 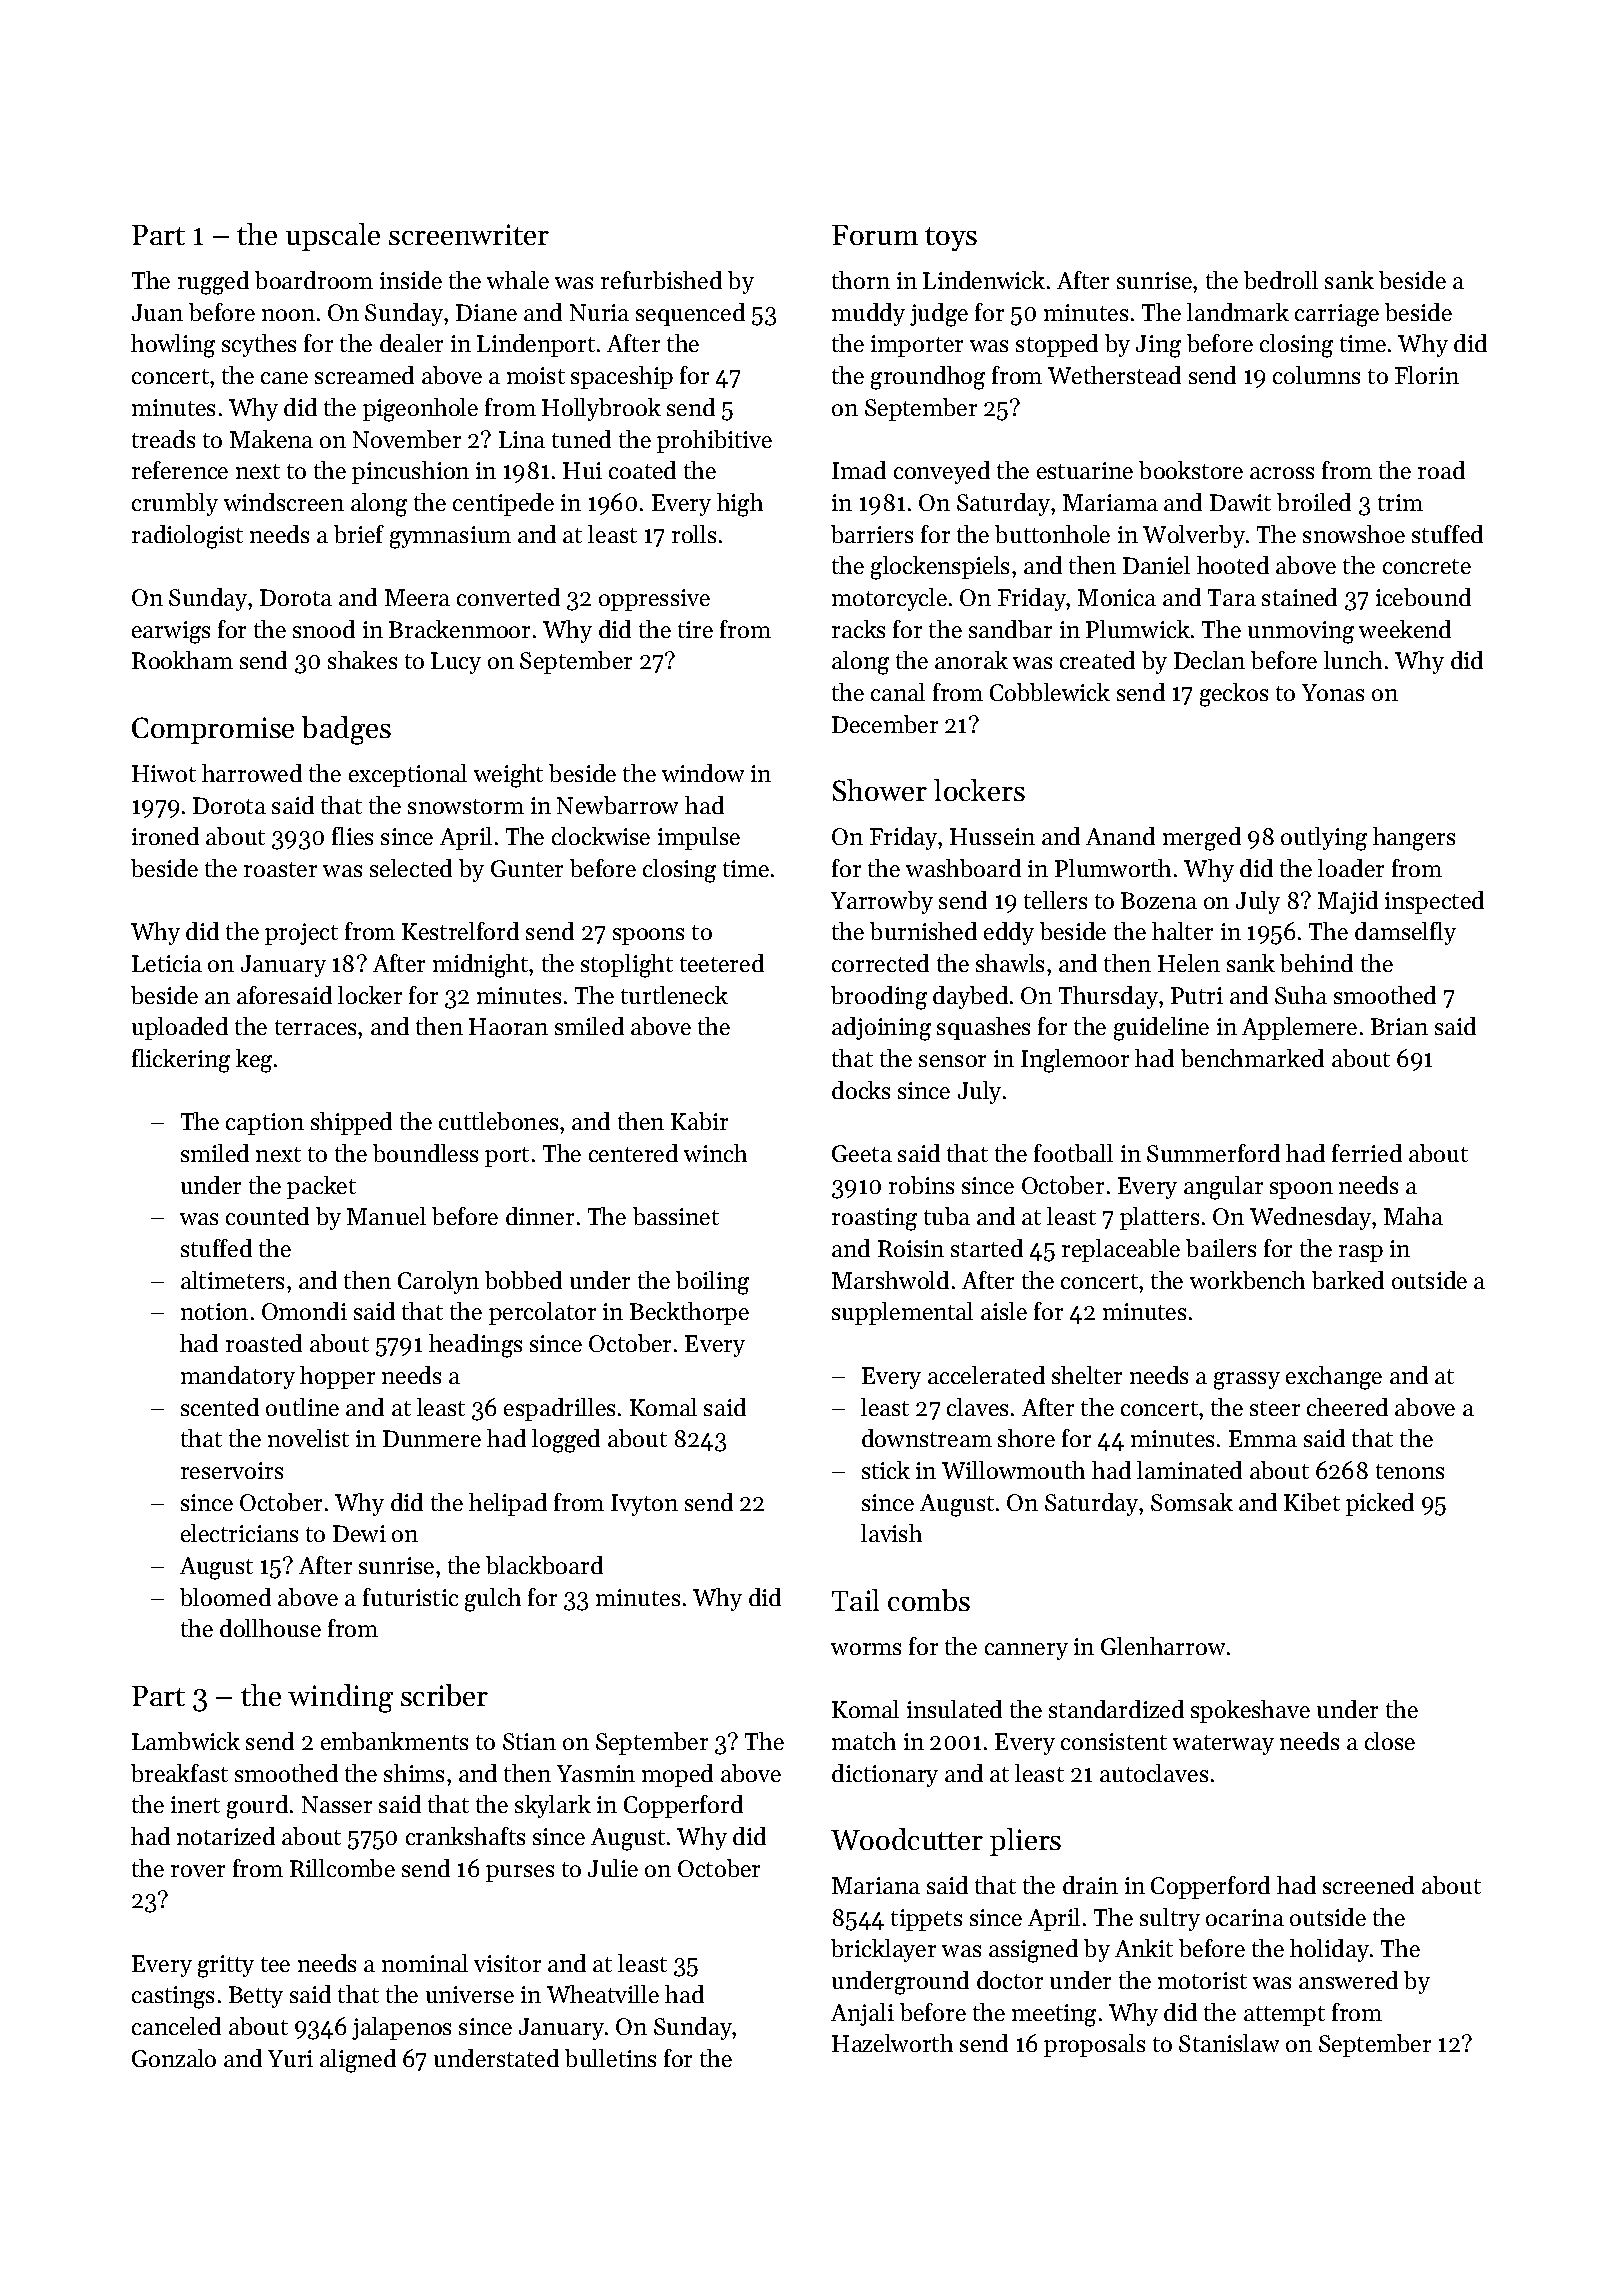 I want to click on icebound, so click(x=1423, y=597).
